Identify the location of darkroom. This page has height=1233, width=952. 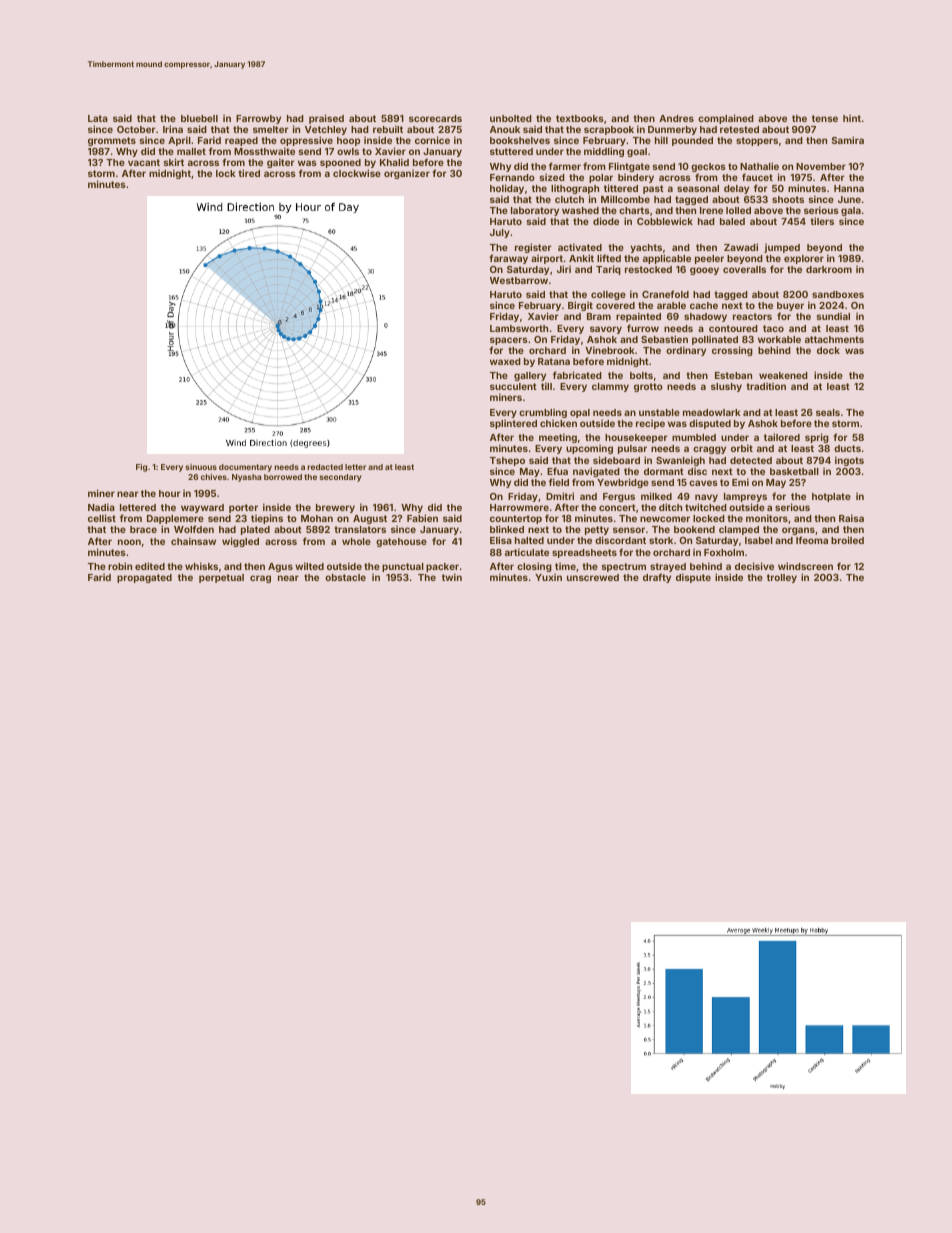
(829, 269).
